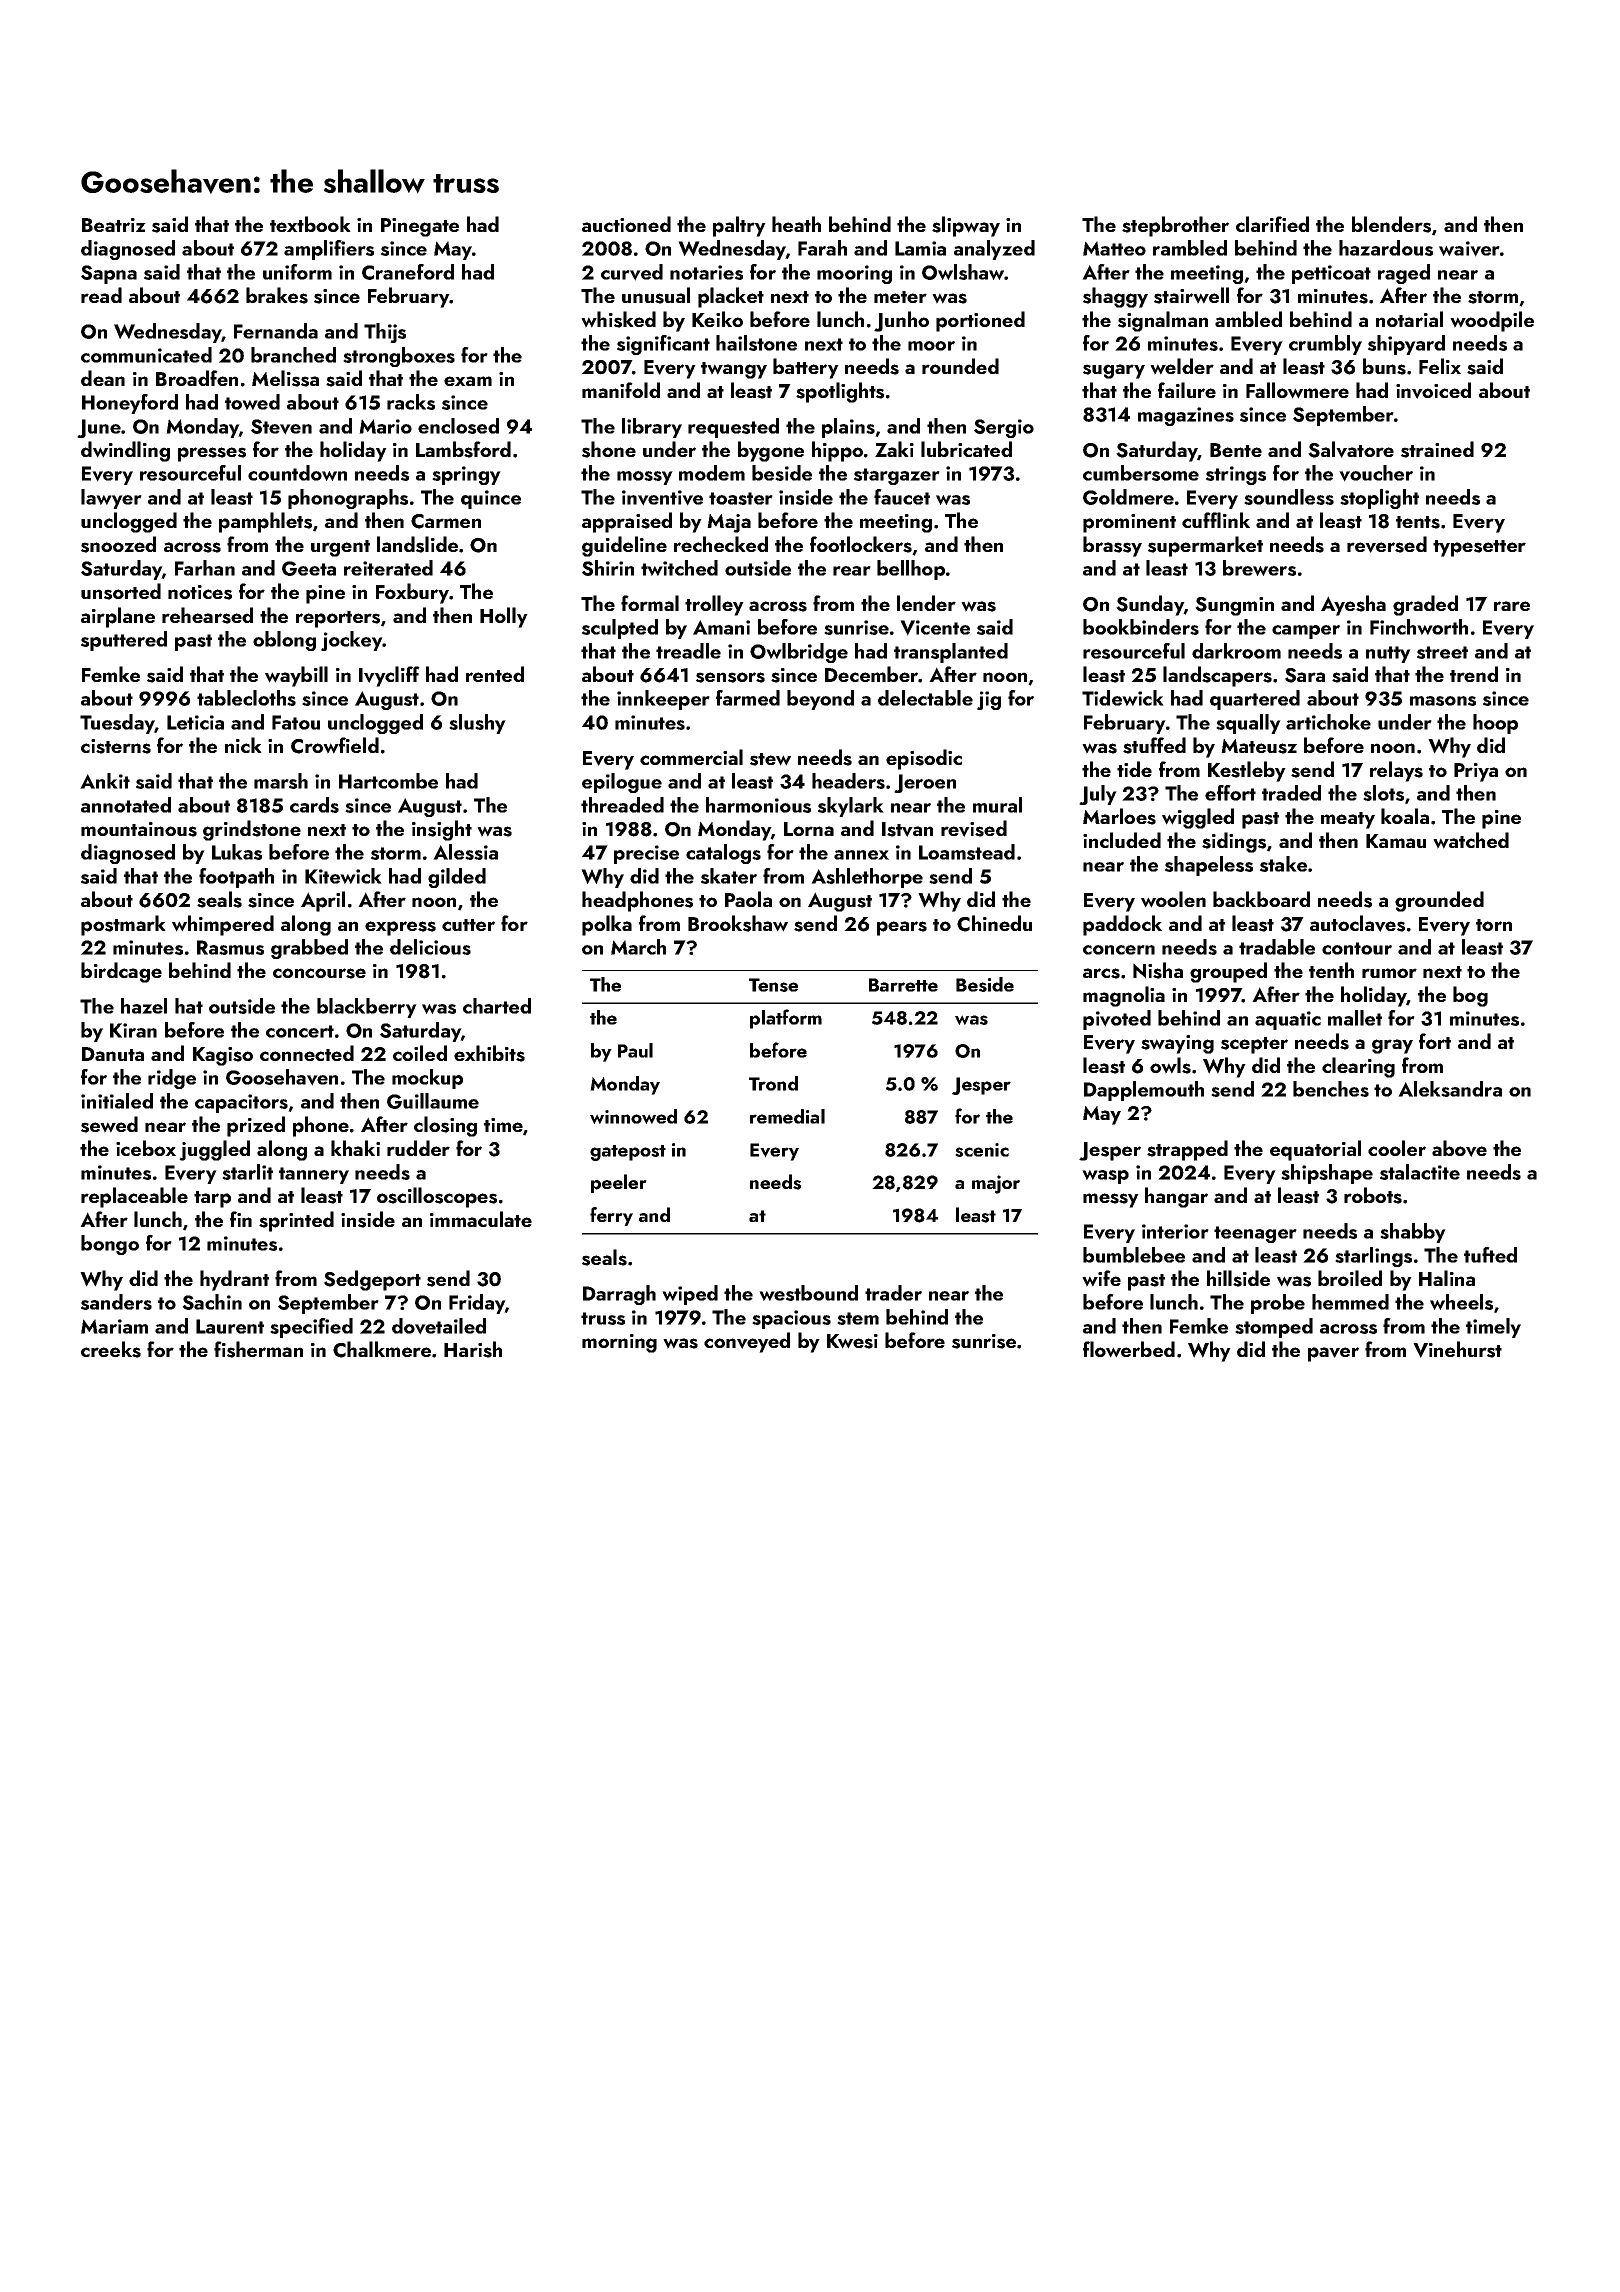 Image resolution: width=1620 pixels, height=2292 pixels. I want to click on curved, so click(632, 272).
